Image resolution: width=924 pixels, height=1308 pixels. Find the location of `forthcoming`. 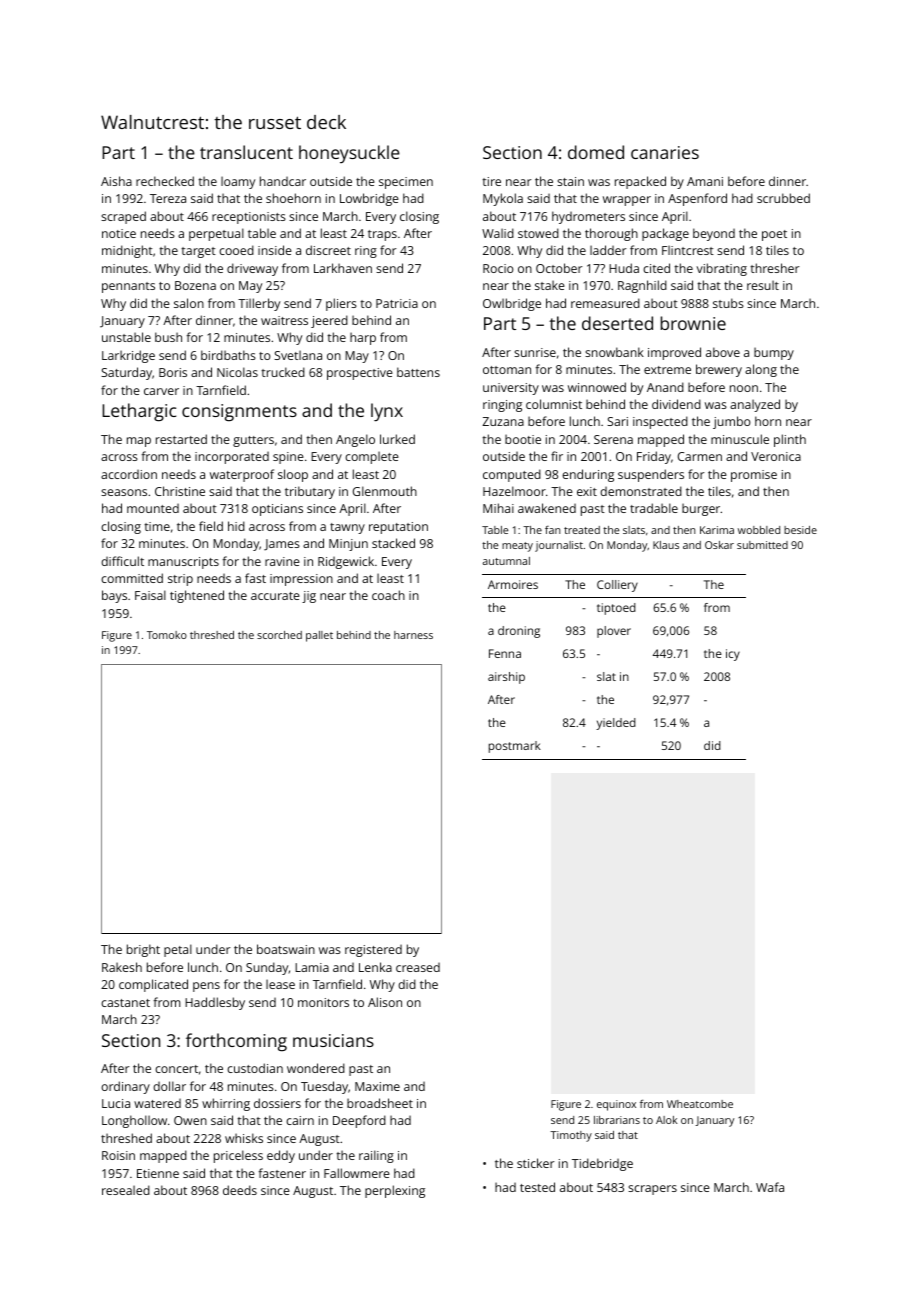

forthcoming is located at coordinates (236, 1042).
